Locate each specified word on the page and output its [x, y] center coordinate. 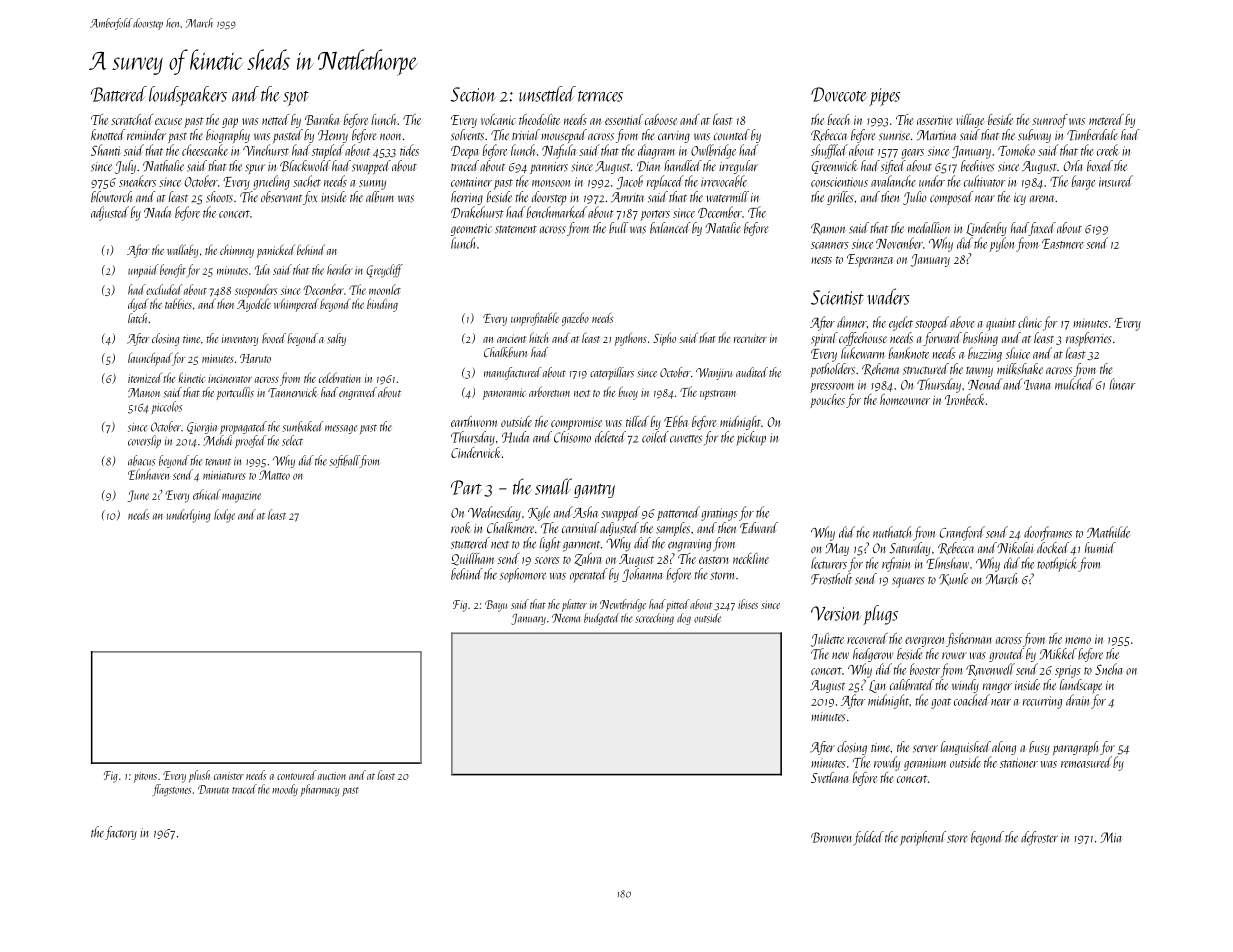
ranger [997, 688]
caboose [661, 119]
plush [199, 776]
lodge [224, 516]
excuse [168, 121]
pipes [884, 97]
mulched [1074, 384]
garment [581, 546]
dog [684, 619]
